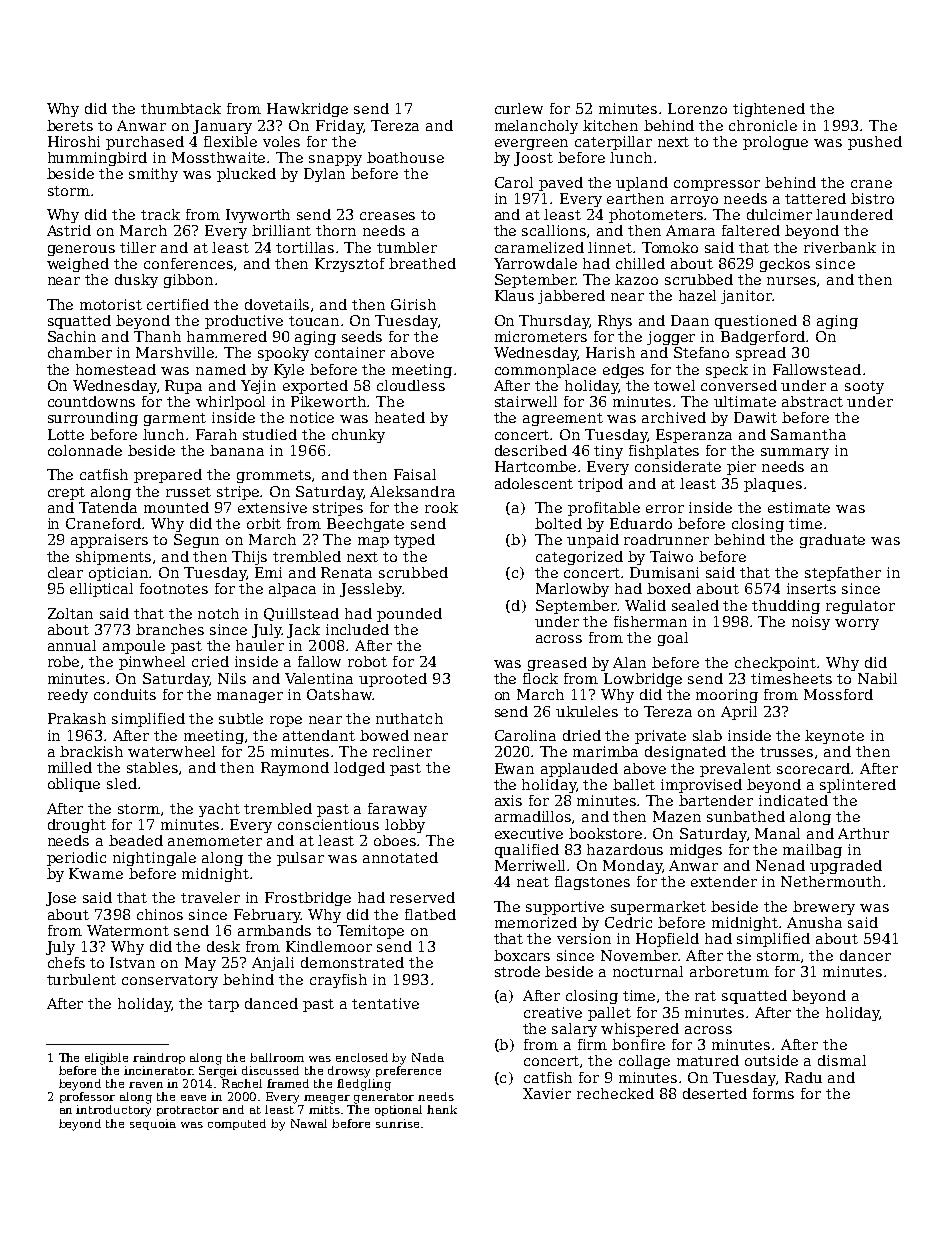 Image resolution: width=952 pixels, height=1233 pixels. Describe the element at coordinates (65, 572) in the page. I see `clear` at that location.
